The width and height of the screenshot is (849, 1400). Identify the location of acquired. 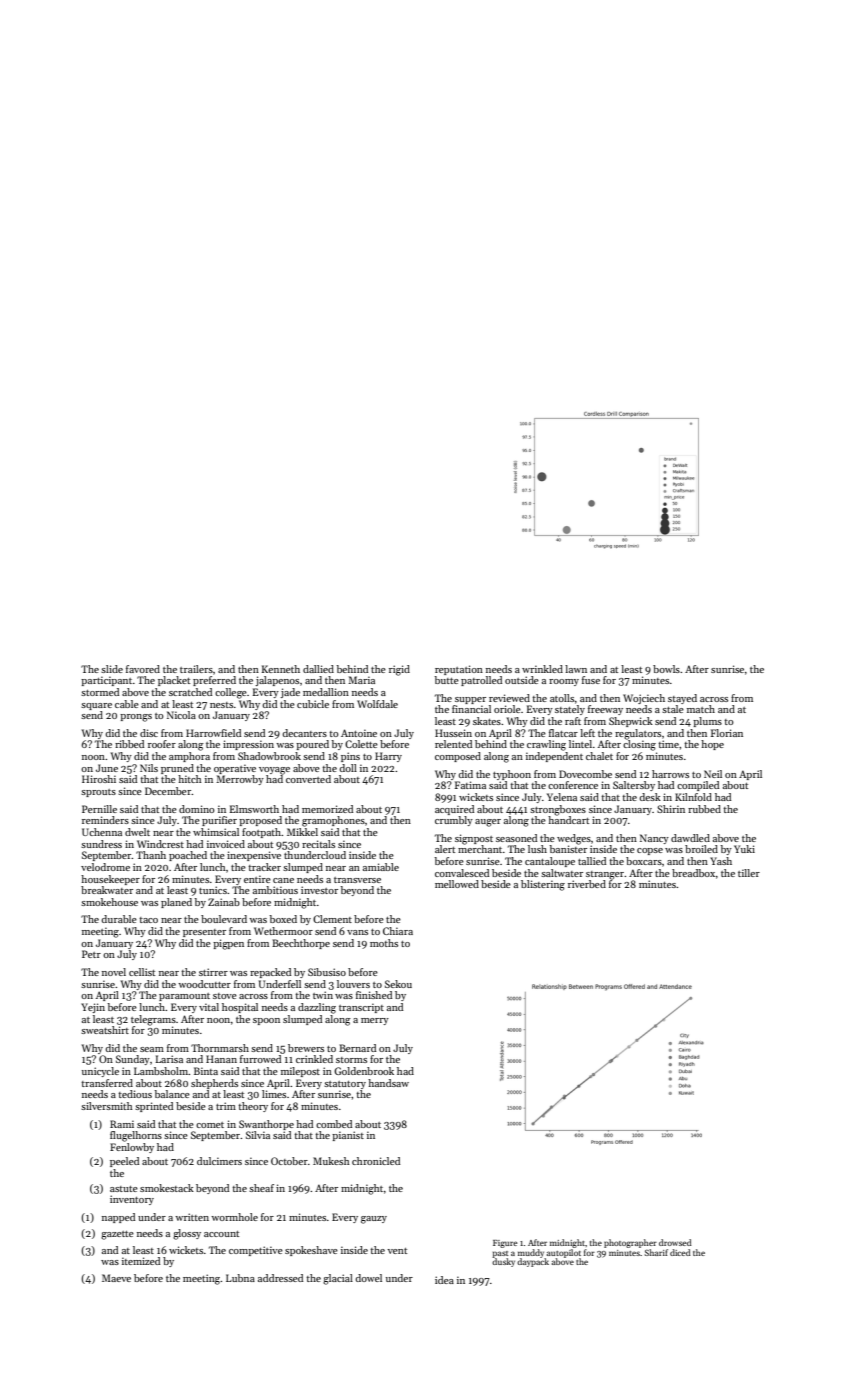
(454, 810).
